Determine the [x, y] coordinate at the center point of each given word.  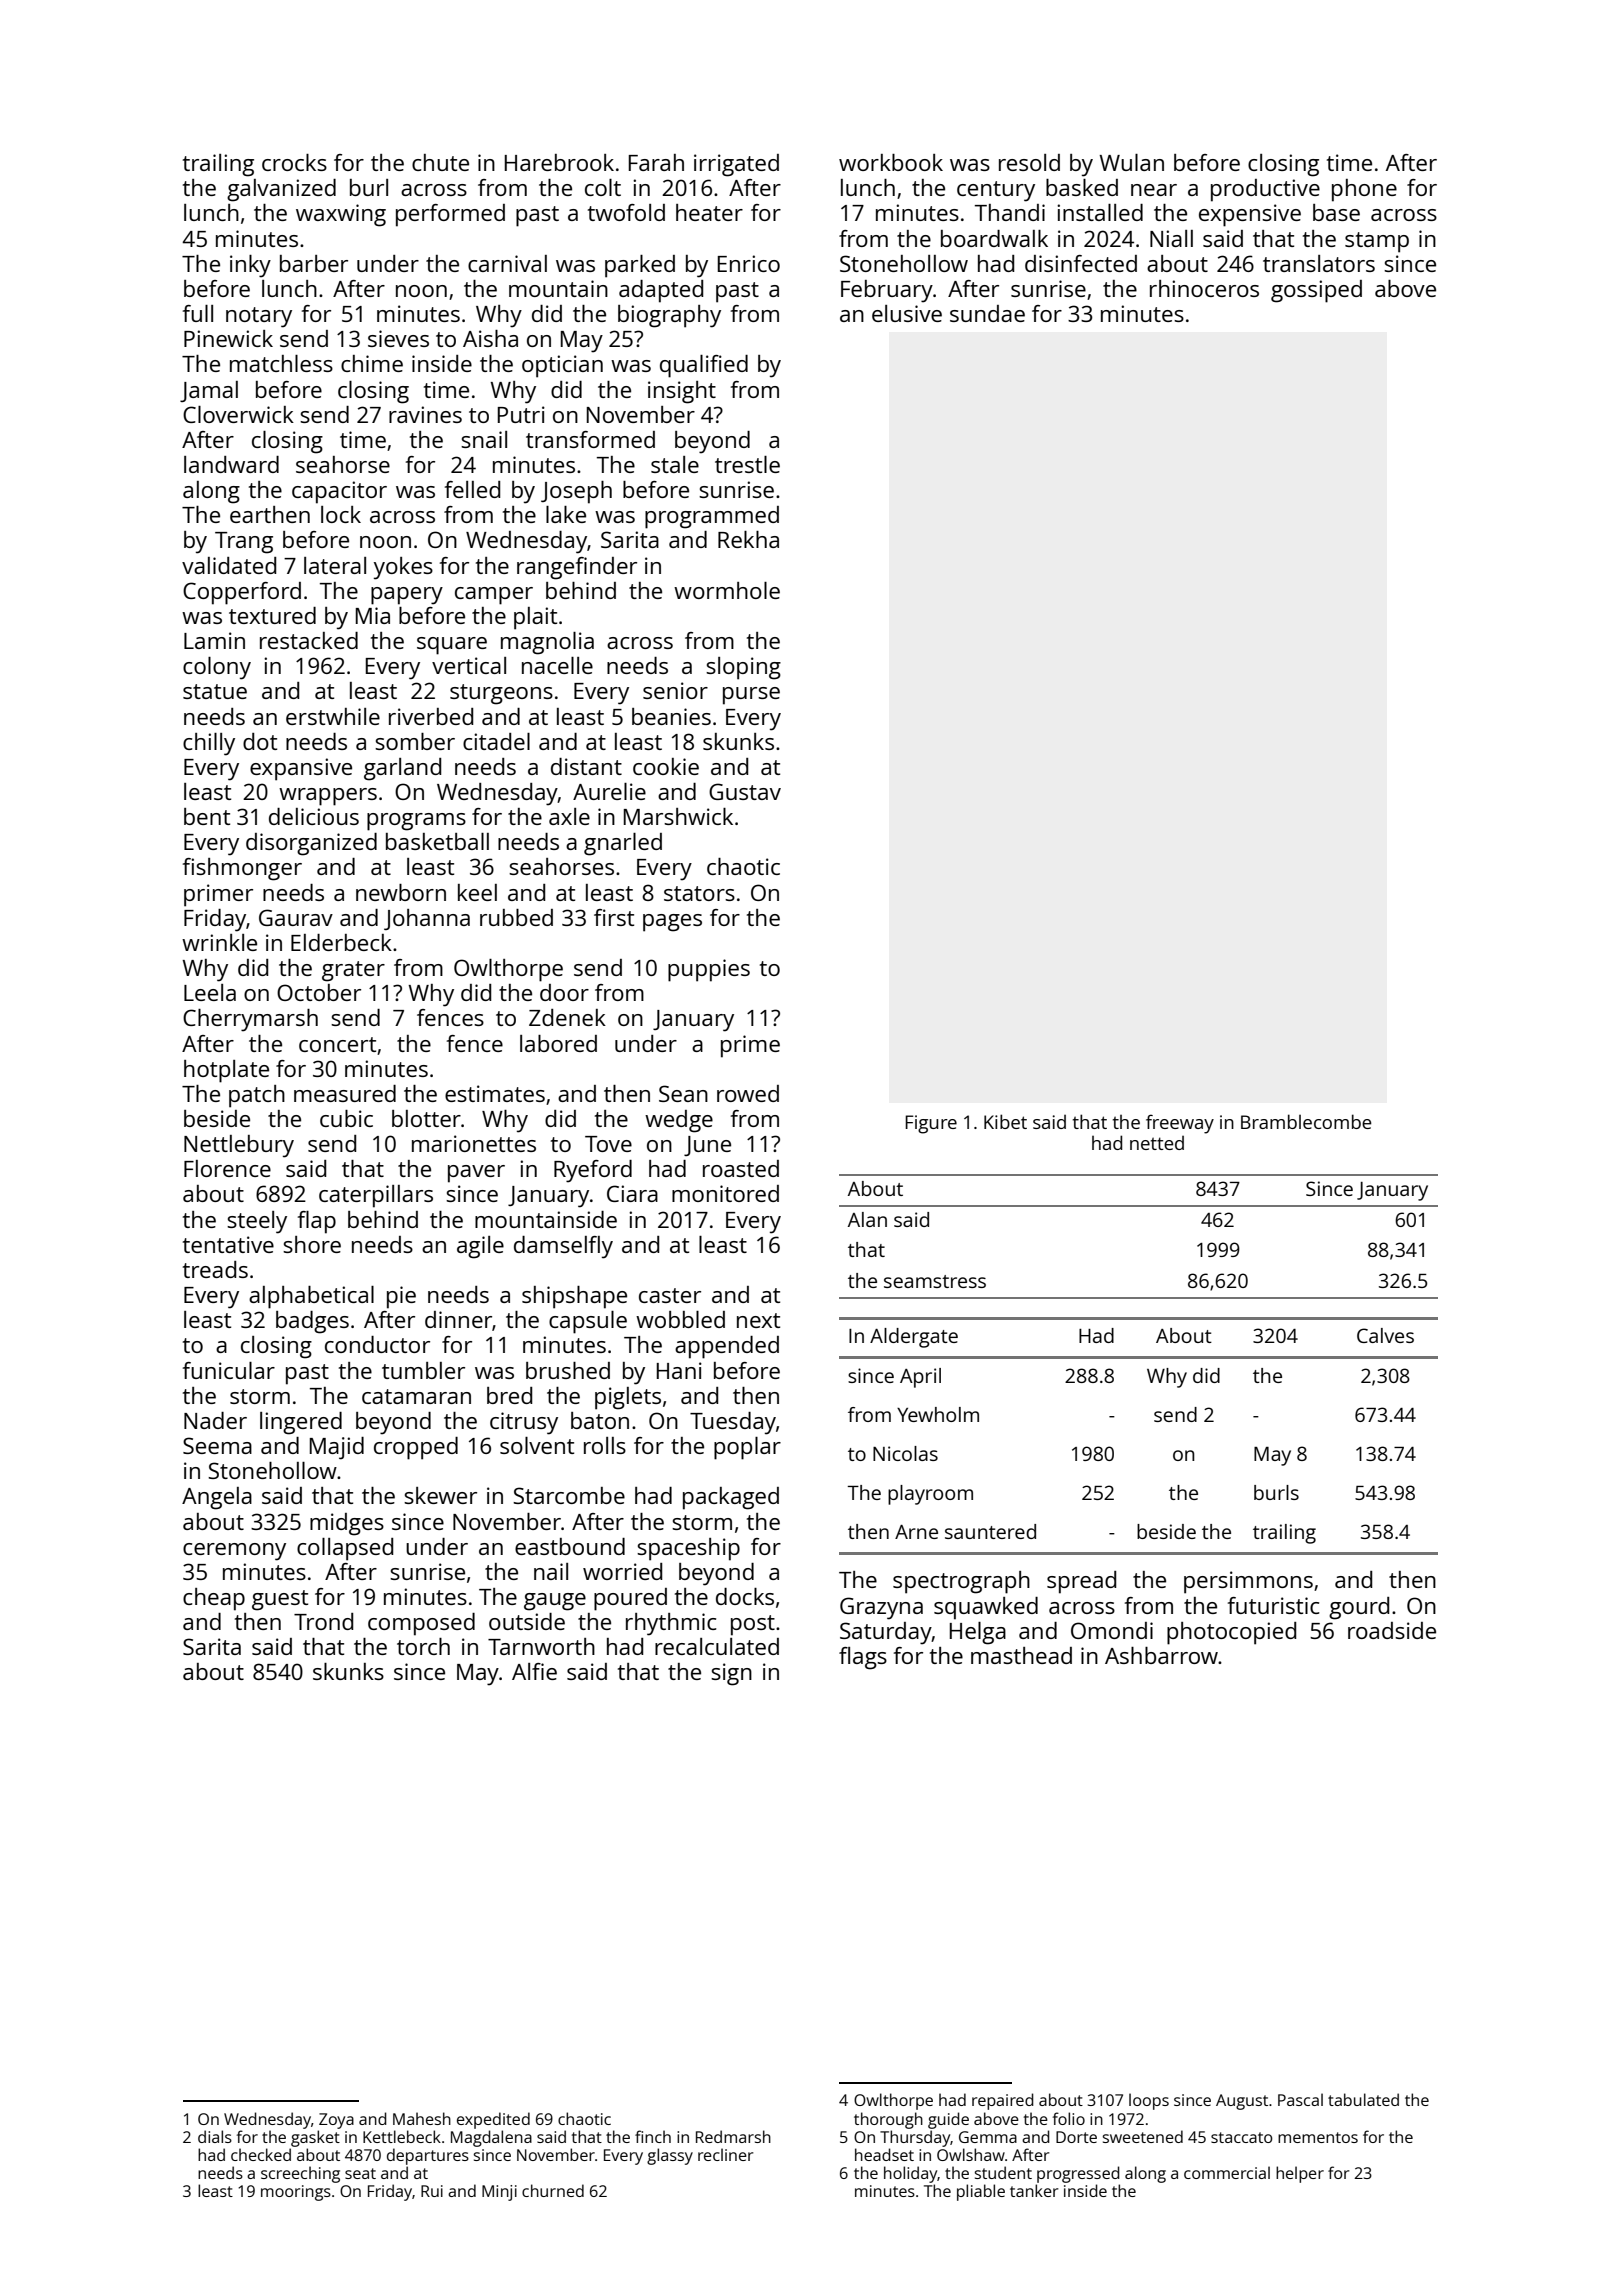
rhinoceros [1204, 288]
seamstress [935, 1281]
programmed [712, 517]
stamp [1377, 242]
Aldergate [914, 1338]
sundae [987, 313]
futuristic [1273, 1605]
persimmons [1248, 1582]
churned [553, 2190]
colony [217, 668]
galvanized [281, 190]
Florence [227, 1168]
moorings [296, 2193]
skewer [440, 1495]
